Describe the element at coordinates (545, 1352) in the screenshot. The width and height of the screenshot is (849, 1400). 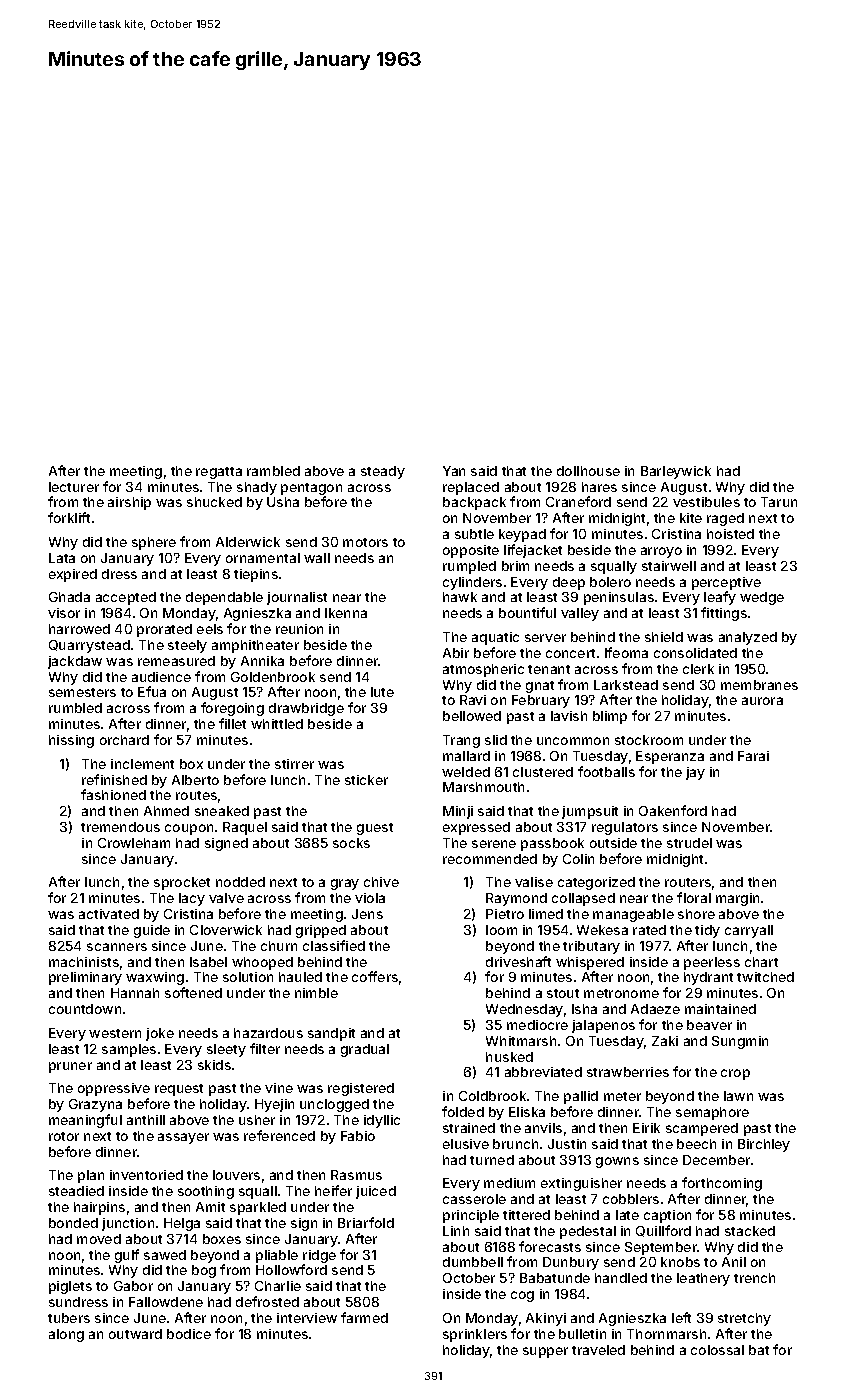
I see `supper` at that location.
